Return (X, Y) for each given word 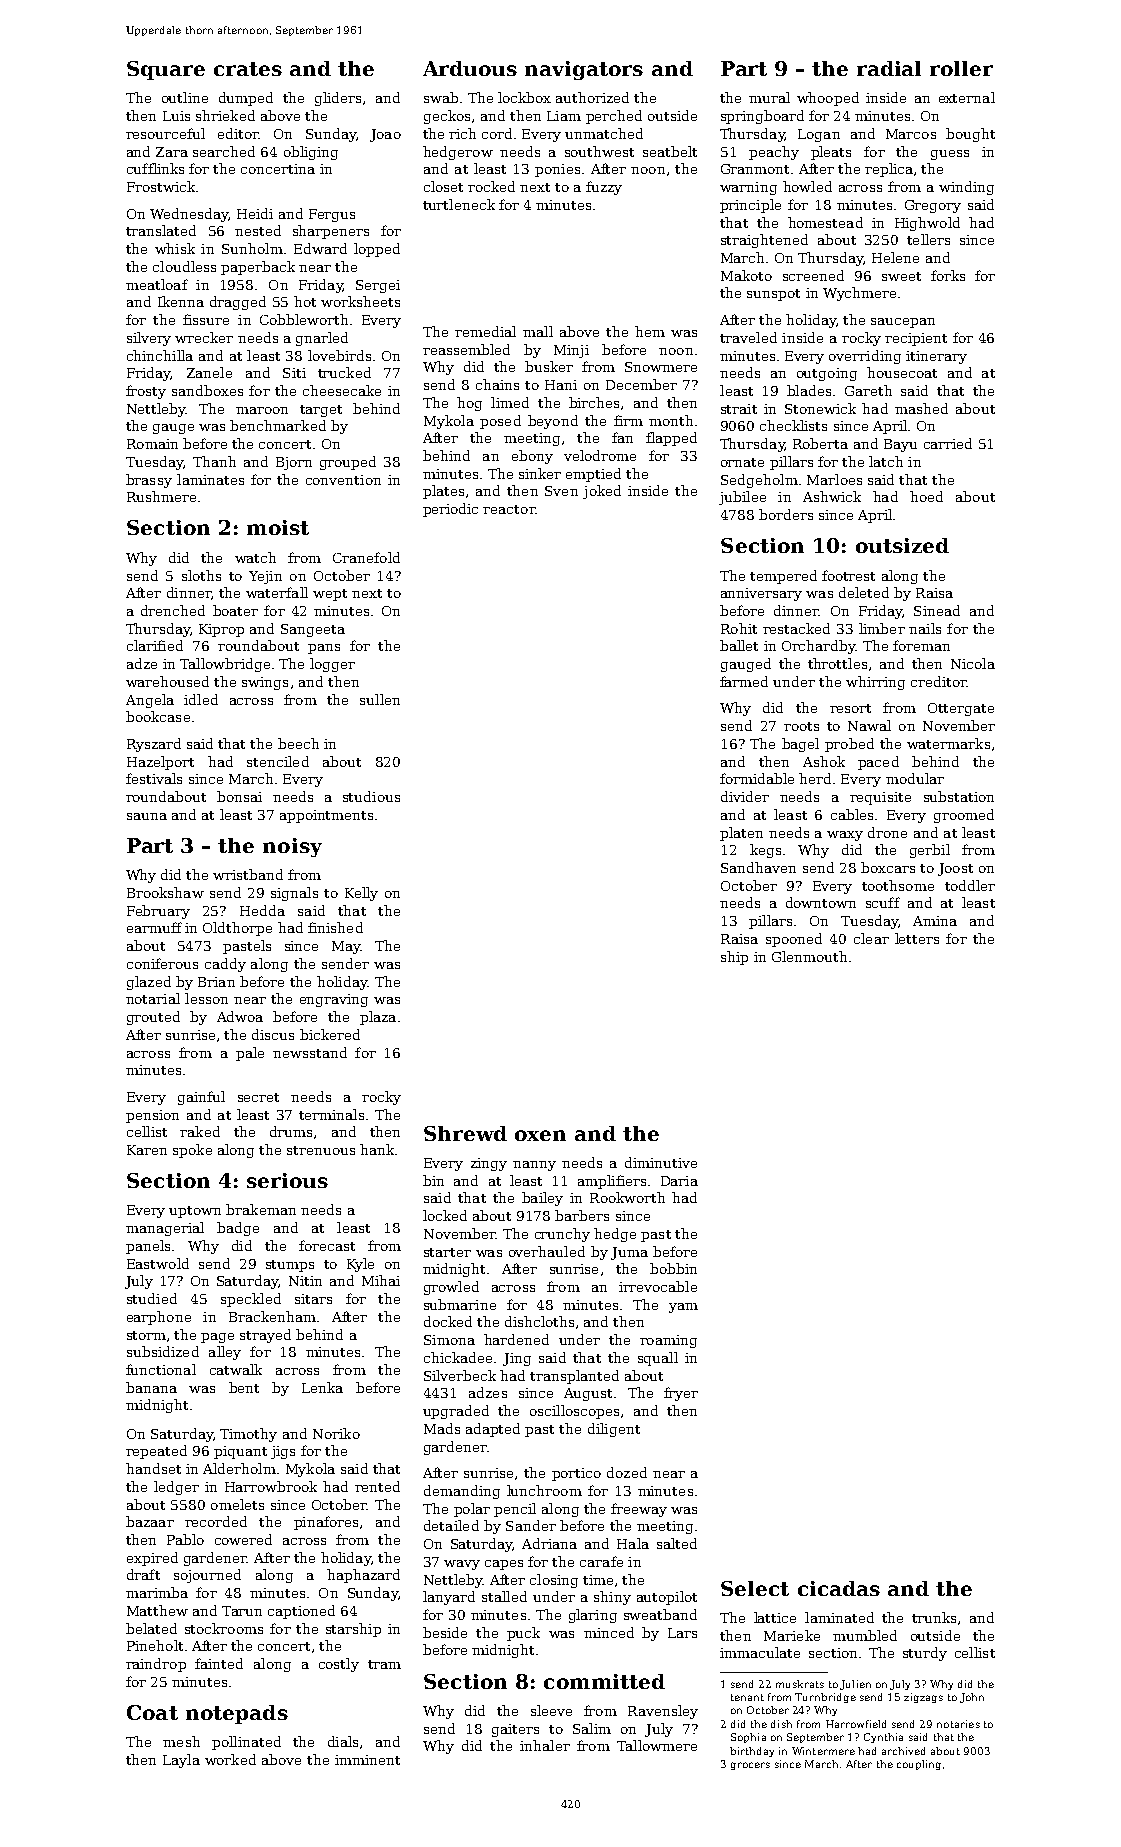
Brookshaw (165, 892)
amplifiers (612, 1182)
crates (248, 69)
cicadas (839, 1588)
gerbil (930, 851)
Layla (181, 1761)
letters (917, 938)
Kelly (361, 894)
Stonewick (820, 408)
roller (961, 68)
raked (200, 1131)
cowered (243, 1539)
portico (576, 1474)
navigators (584, 70)
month (671, 420)
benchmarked (278, 425)
